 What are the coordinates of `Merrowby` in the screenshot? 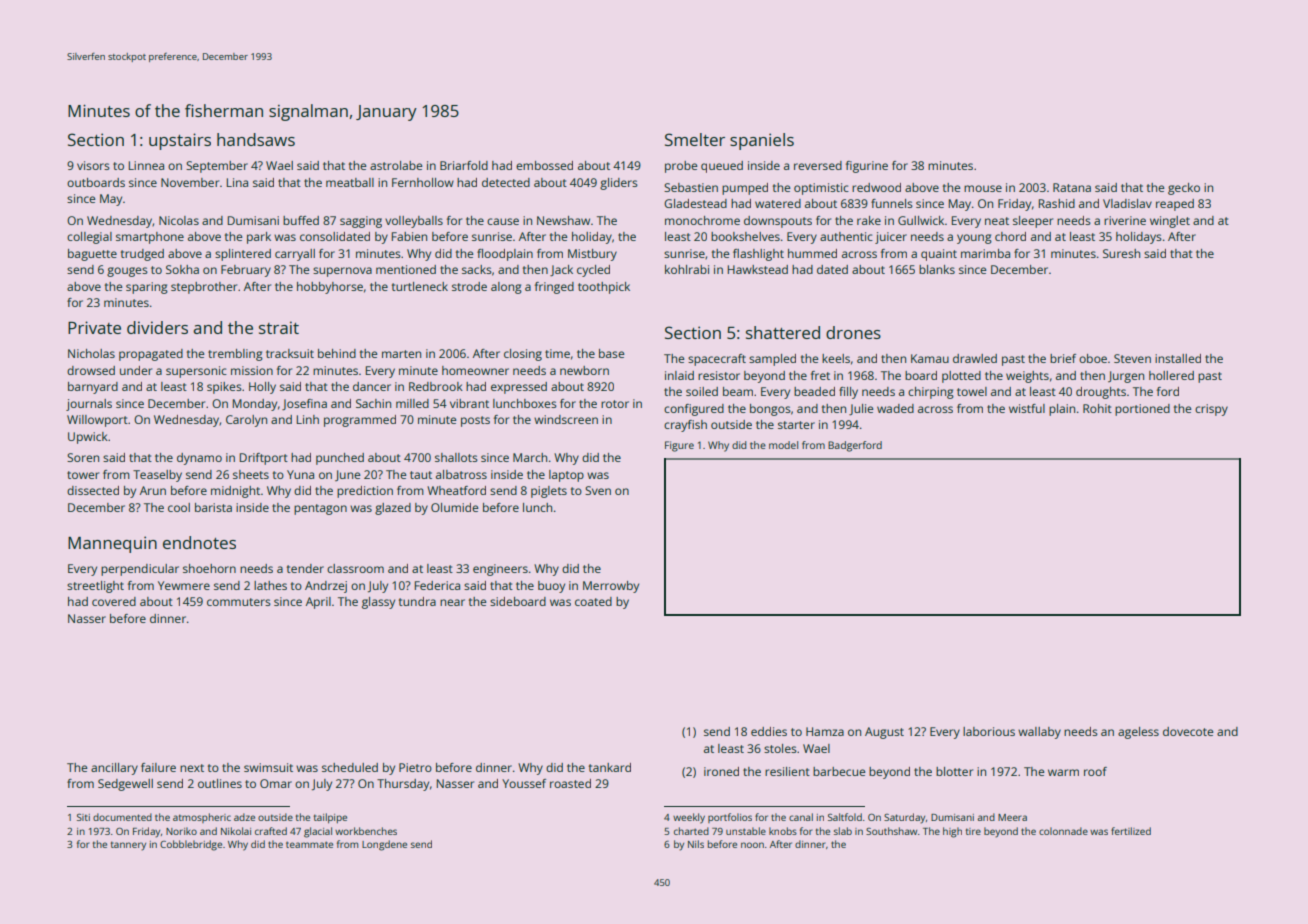 It's located at (611, 587).
